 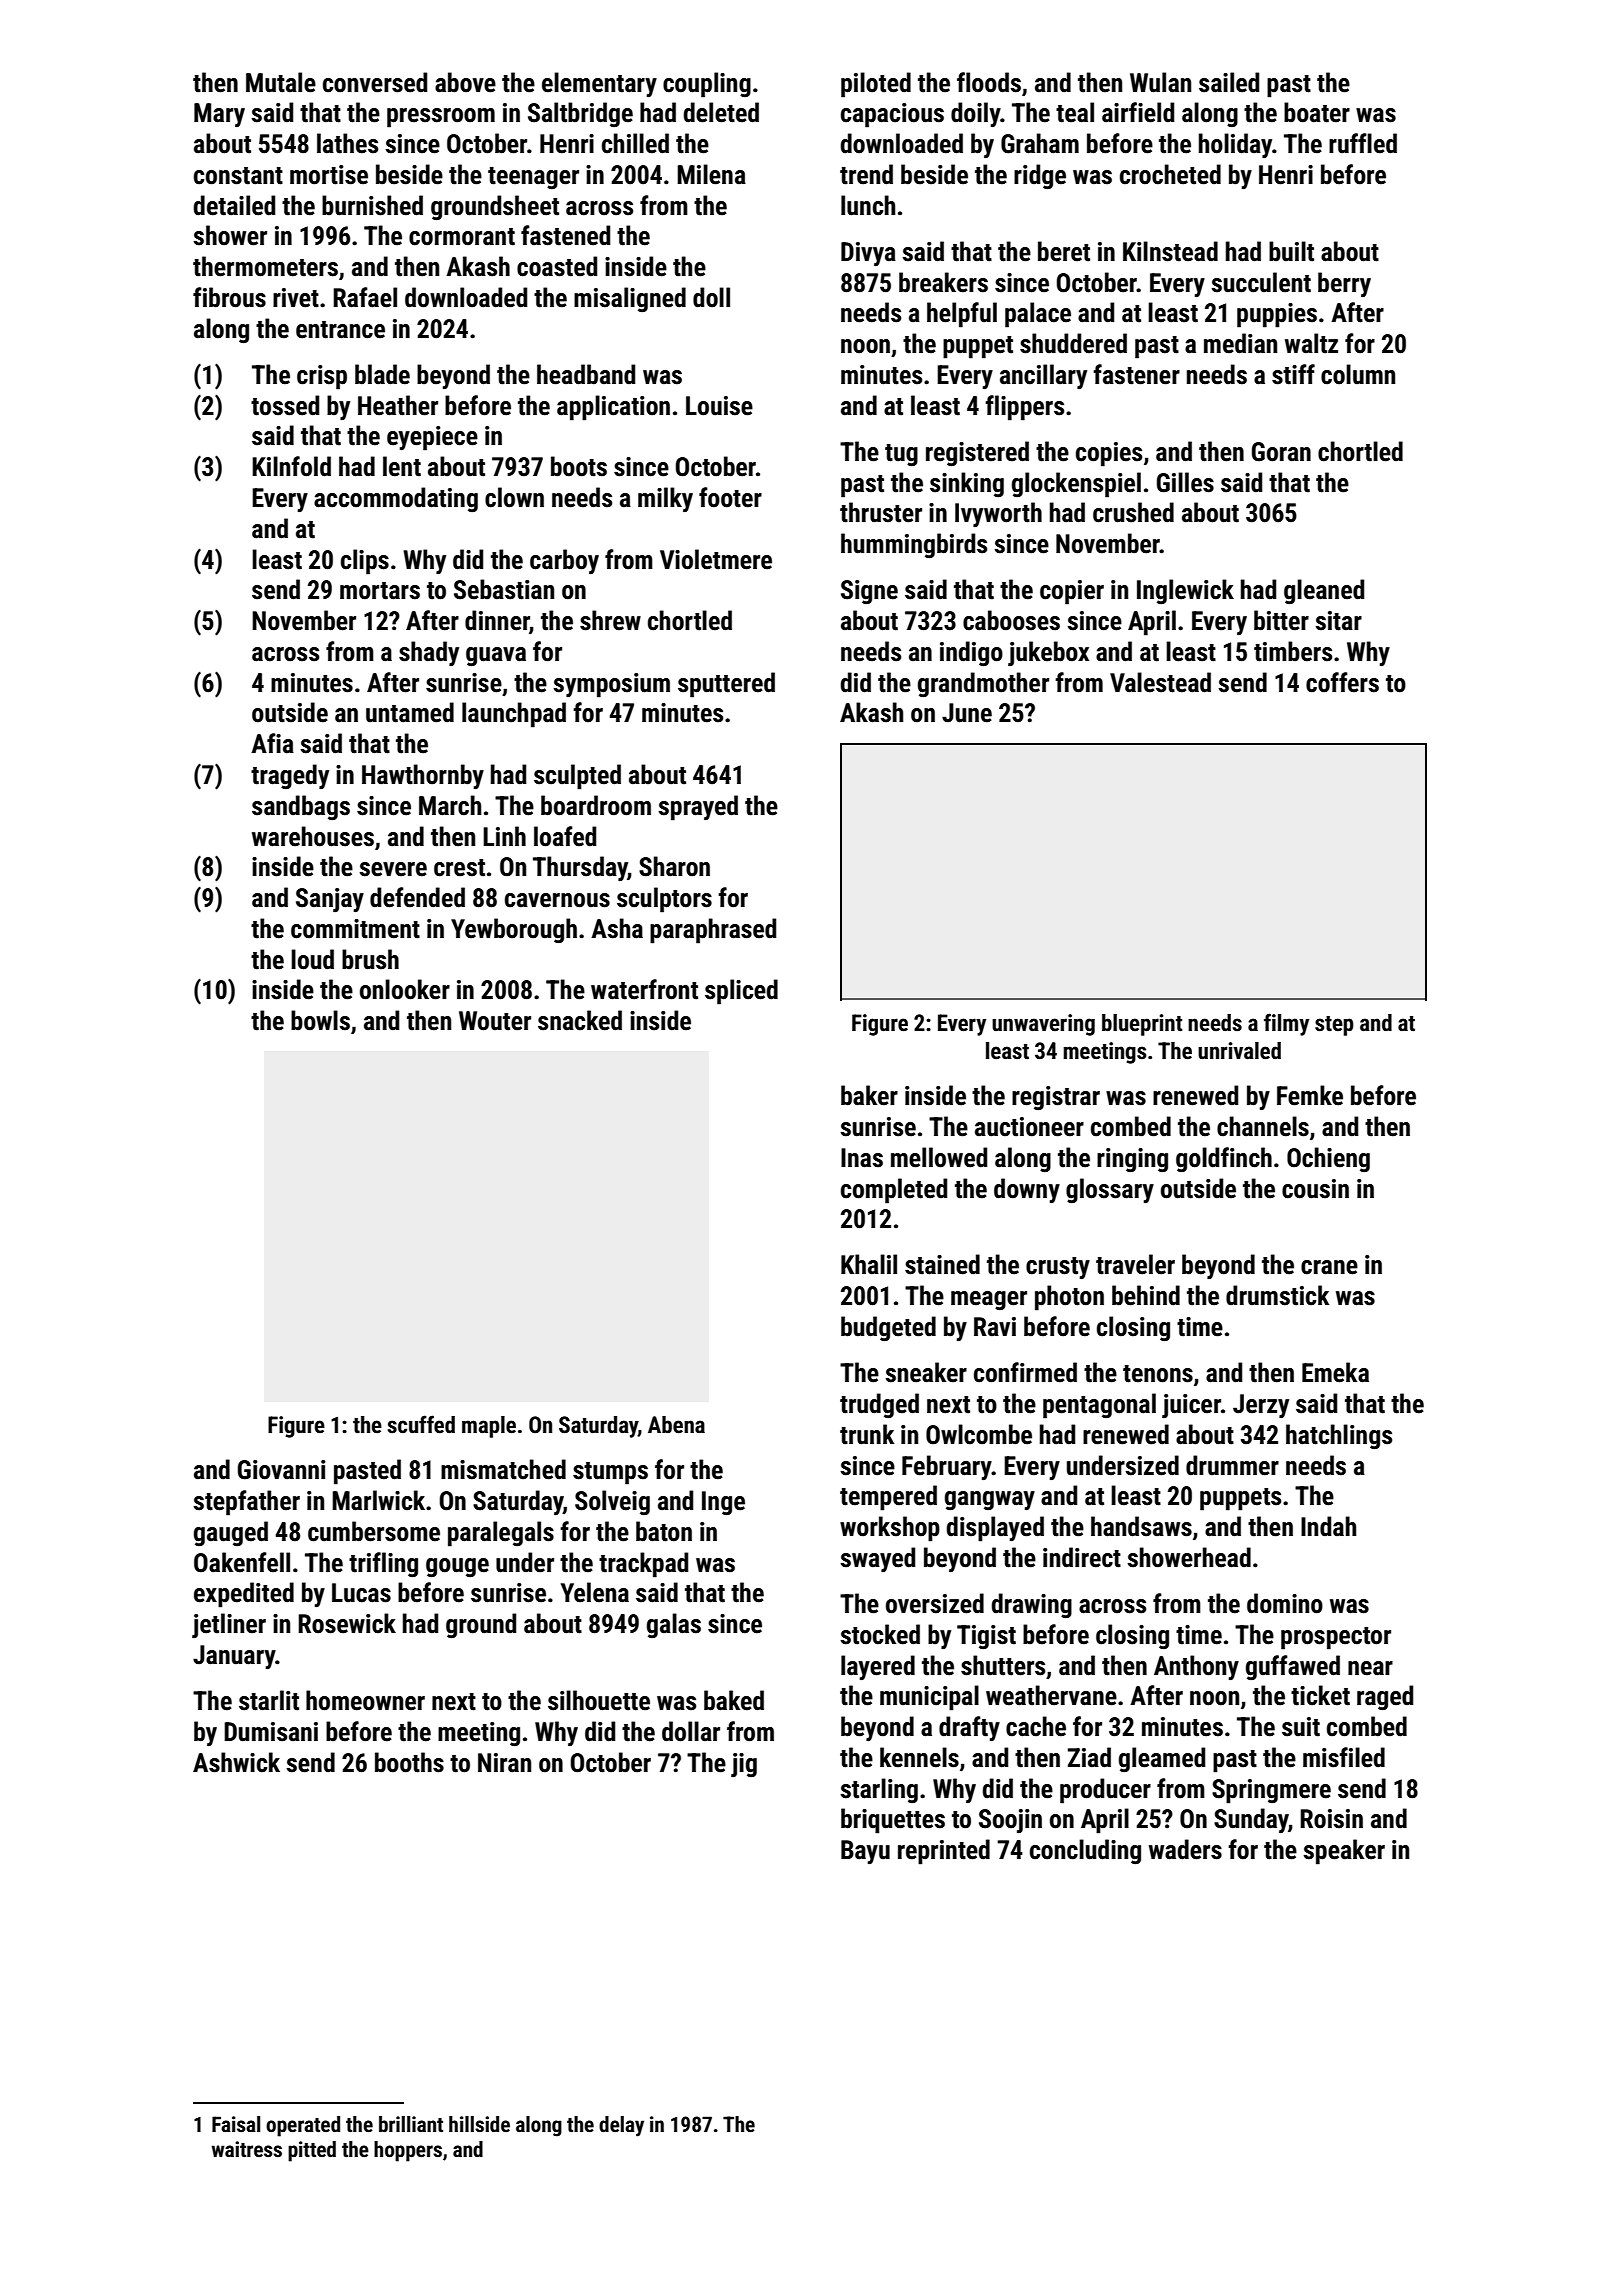 What do you see at coordinates (1136, 374) in the document?
I see `fastener` at bounding box center [1136, 374].
